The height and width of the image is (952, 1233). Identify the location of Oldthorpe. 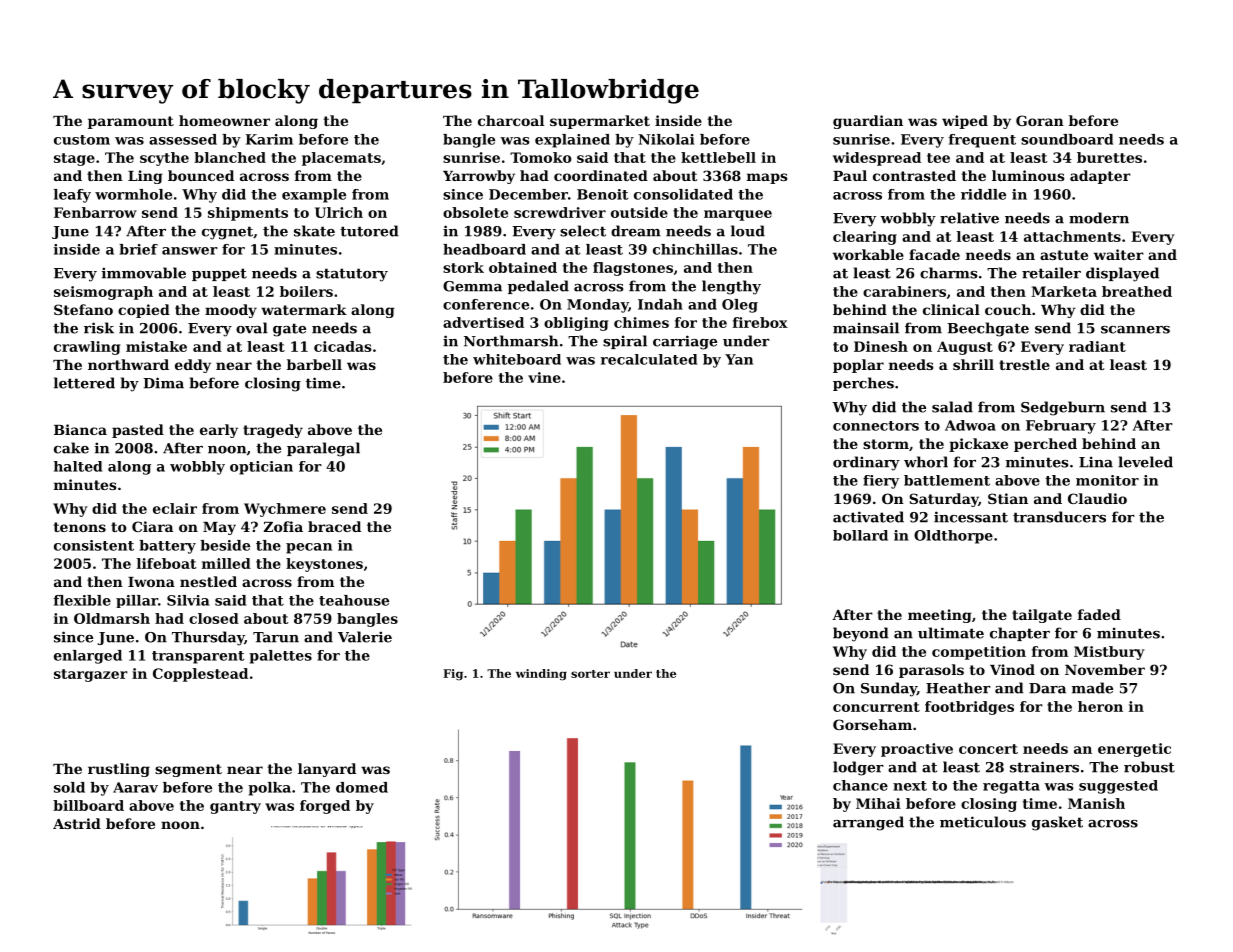
(953, 537).
